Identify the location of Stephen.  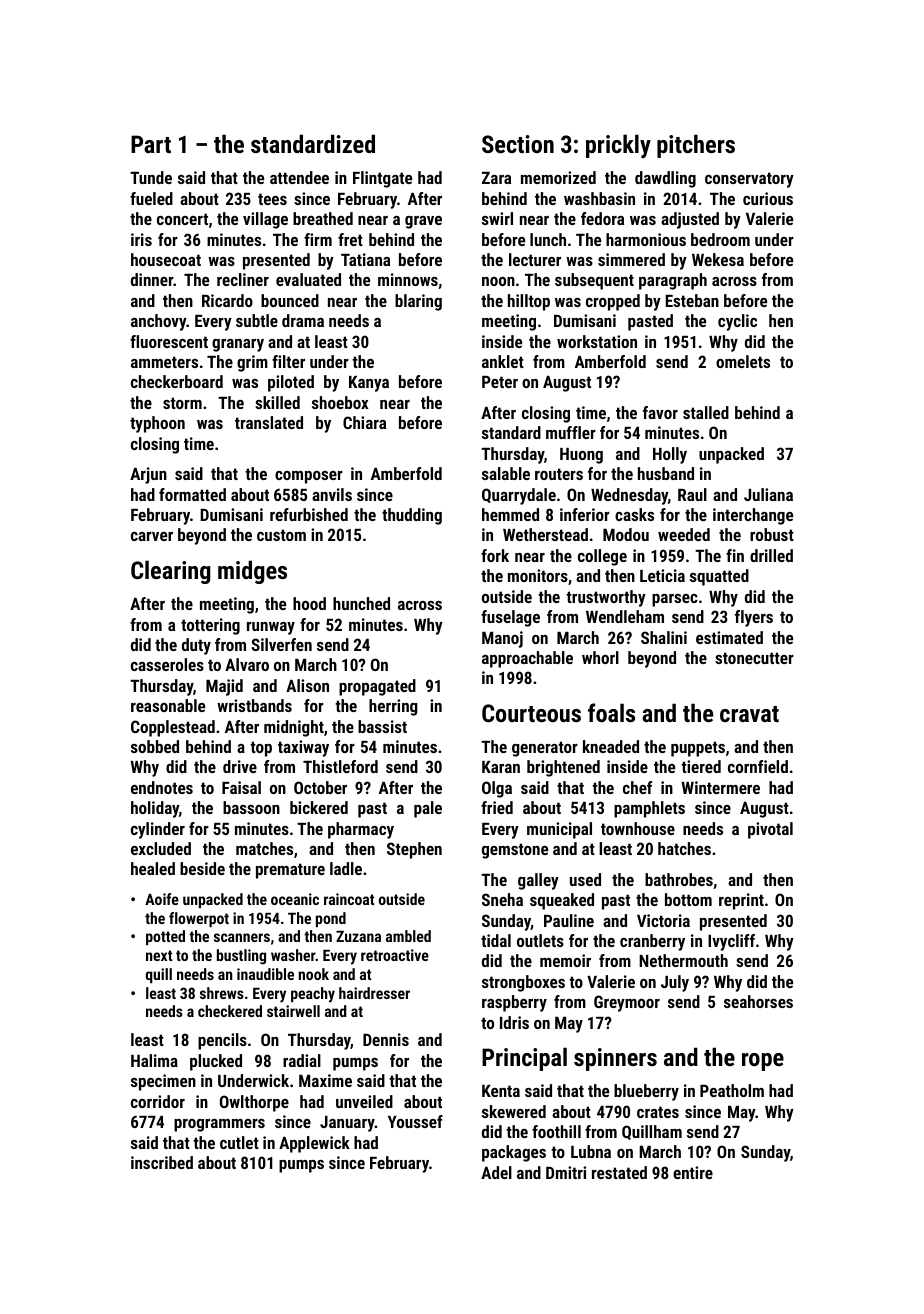
(414, 850).
